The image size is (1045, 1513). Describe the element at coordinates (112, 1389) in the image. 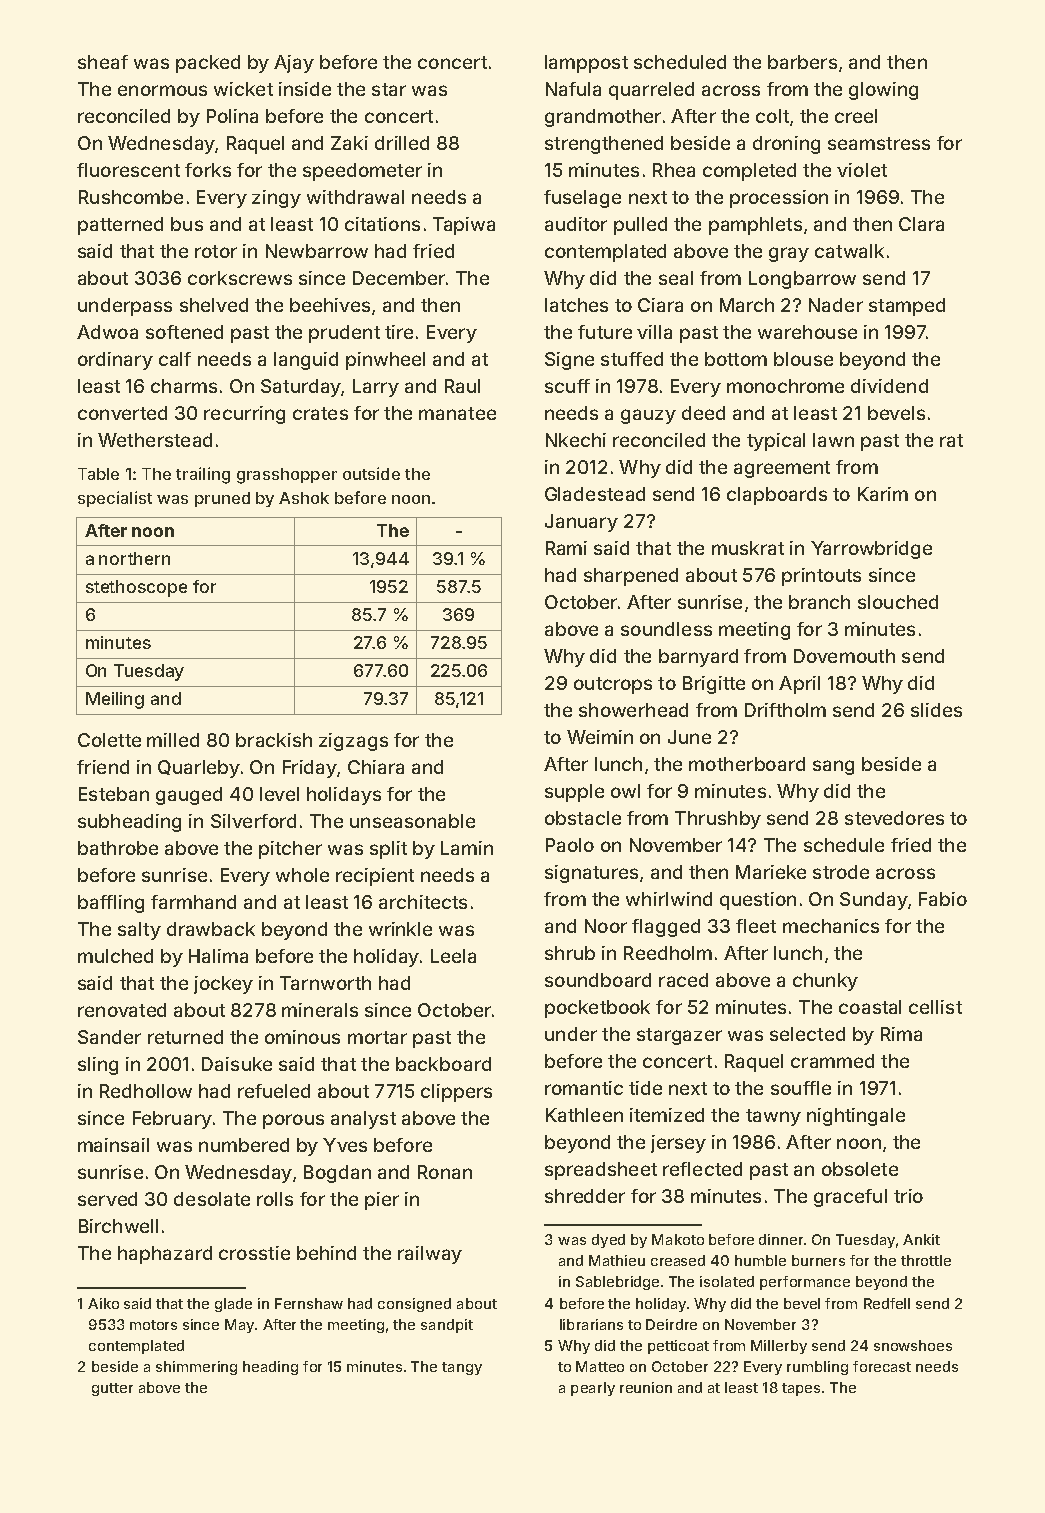

I see `gutter` at that location.
